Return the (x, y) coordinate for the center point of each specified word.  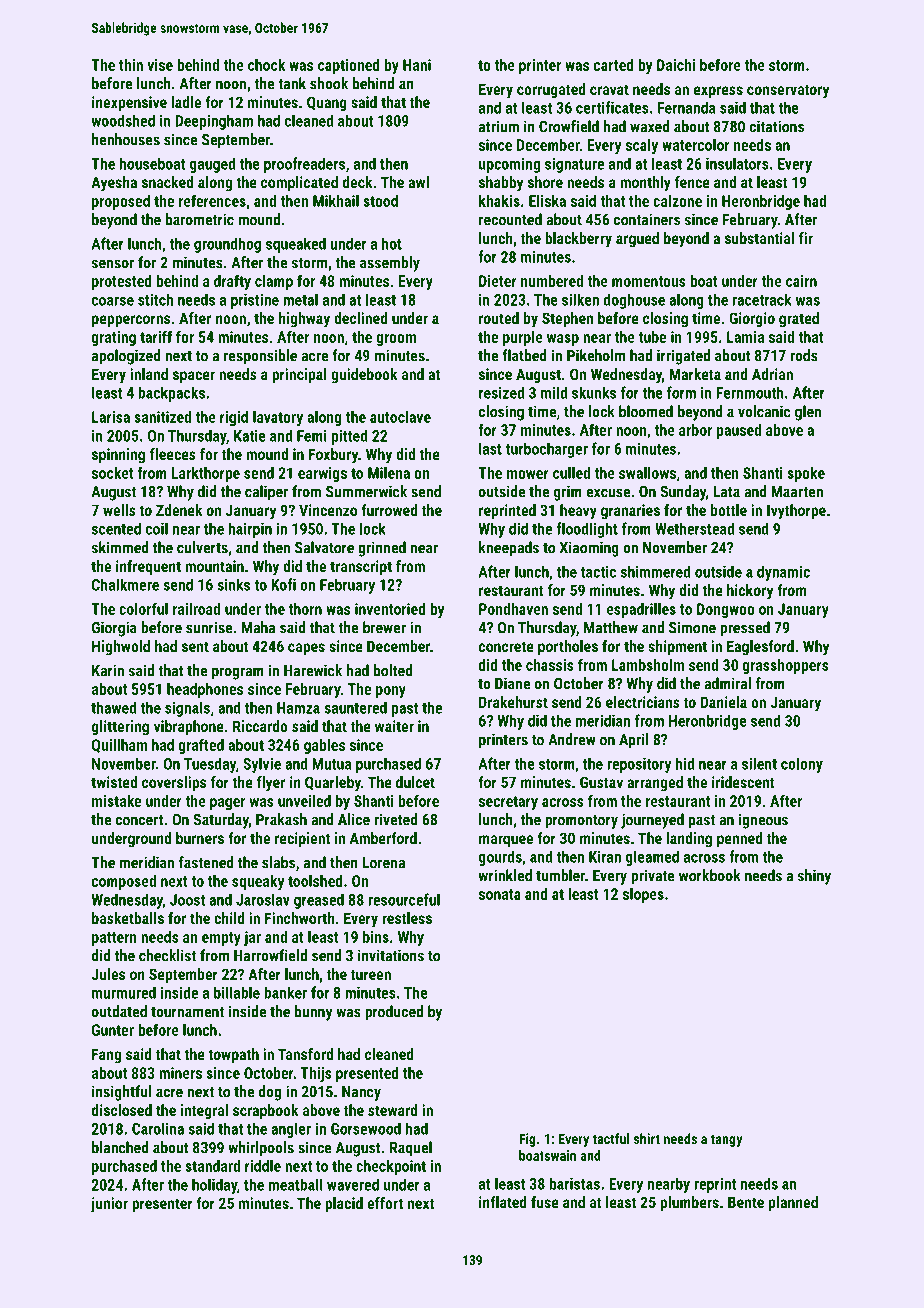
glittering (120, 728)
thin (131, 65)
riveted (396, 819)
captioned (349, 66)
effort (385, 1203)
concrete (506, 646)
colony (802, 765)
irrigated (683, 357)
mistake (116, 801)
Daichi (676, 65)
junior (109, 1205)
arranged (655, 784)
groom (396, 340)
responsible (260, 357)
